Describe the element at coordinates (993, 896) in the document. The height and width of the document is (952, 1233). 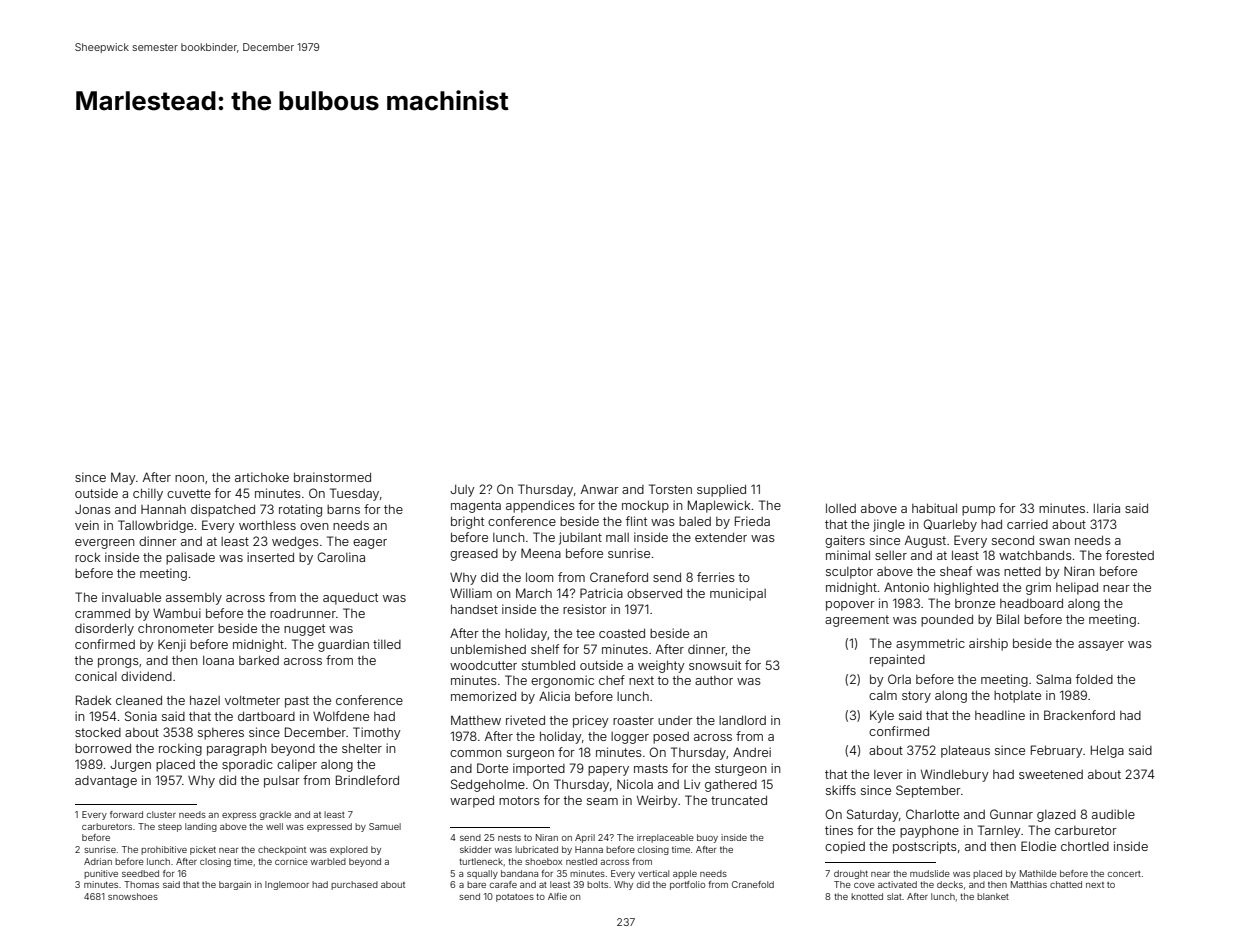
I see `blanket` at that location.
